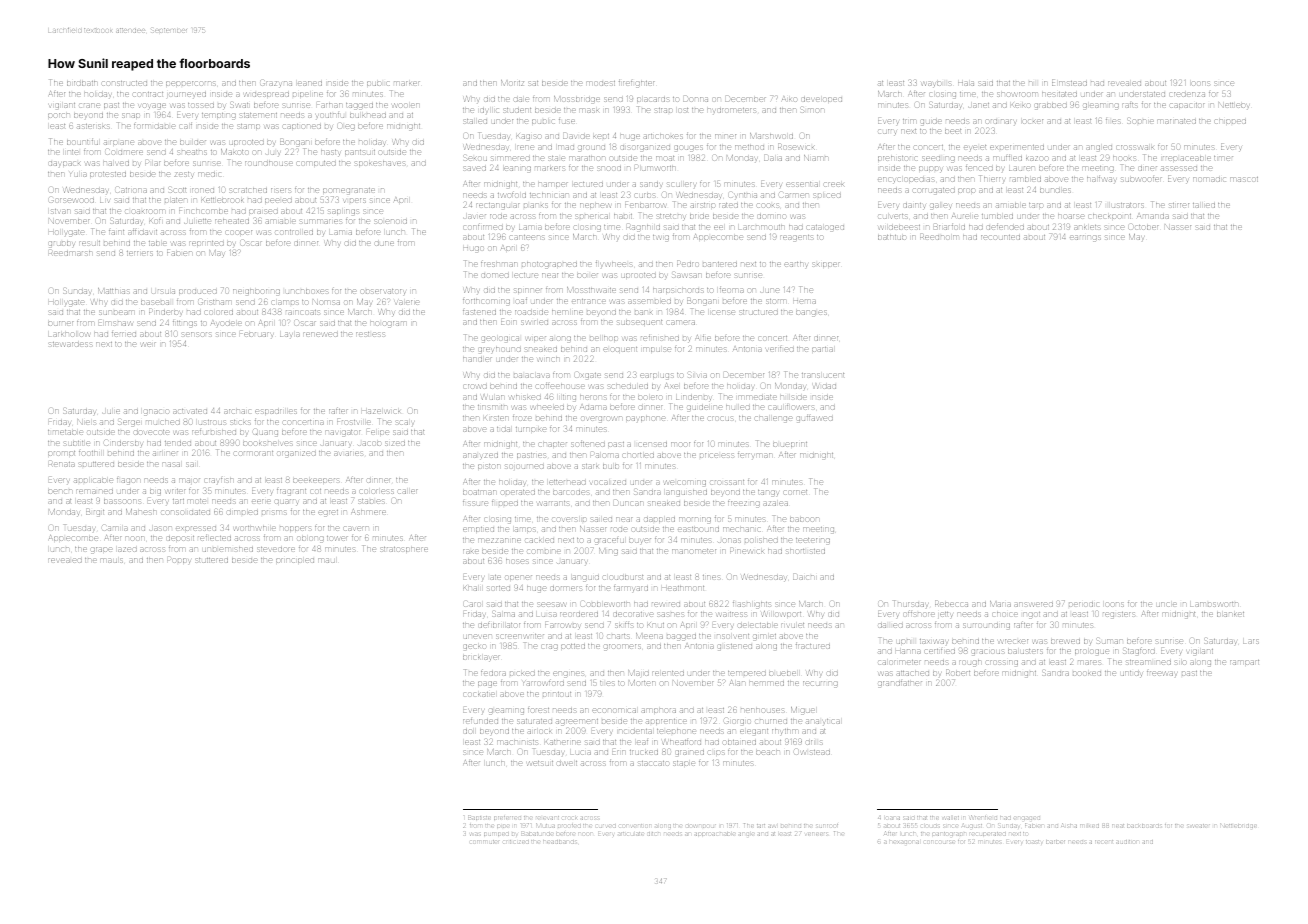 The height and width of the screenshot is (924, 1308). What do you see at coordinates (310, 83) in the screenshot?
I see `leaned` at bounding box center [310, 83].
